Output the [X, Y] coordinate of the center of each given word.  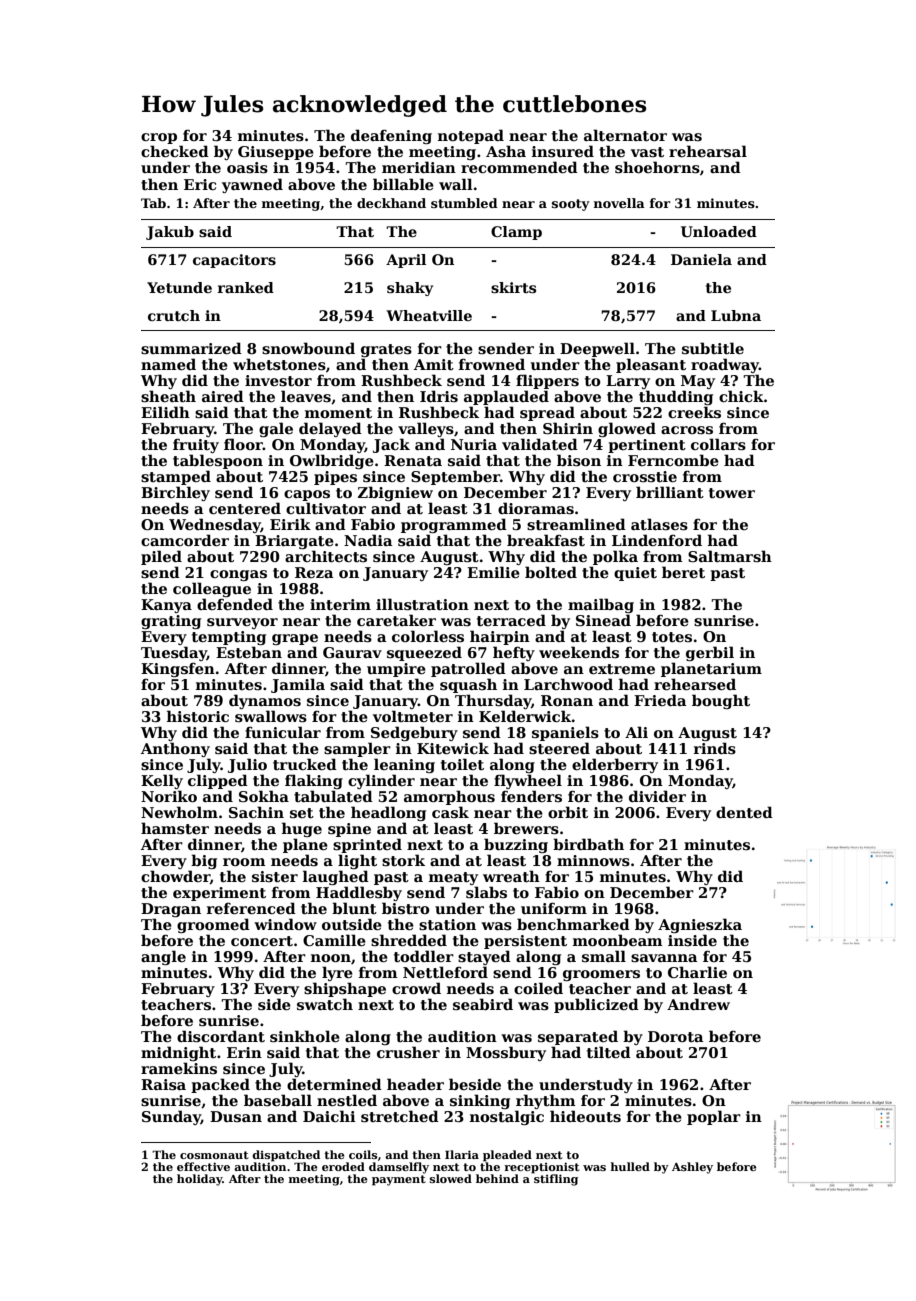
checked [175, 151]
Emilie [493, 572]
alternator [625, 135]
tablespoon [218, 461]
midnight [178, 1053]
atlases [659, 524]
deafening [391, 137]
